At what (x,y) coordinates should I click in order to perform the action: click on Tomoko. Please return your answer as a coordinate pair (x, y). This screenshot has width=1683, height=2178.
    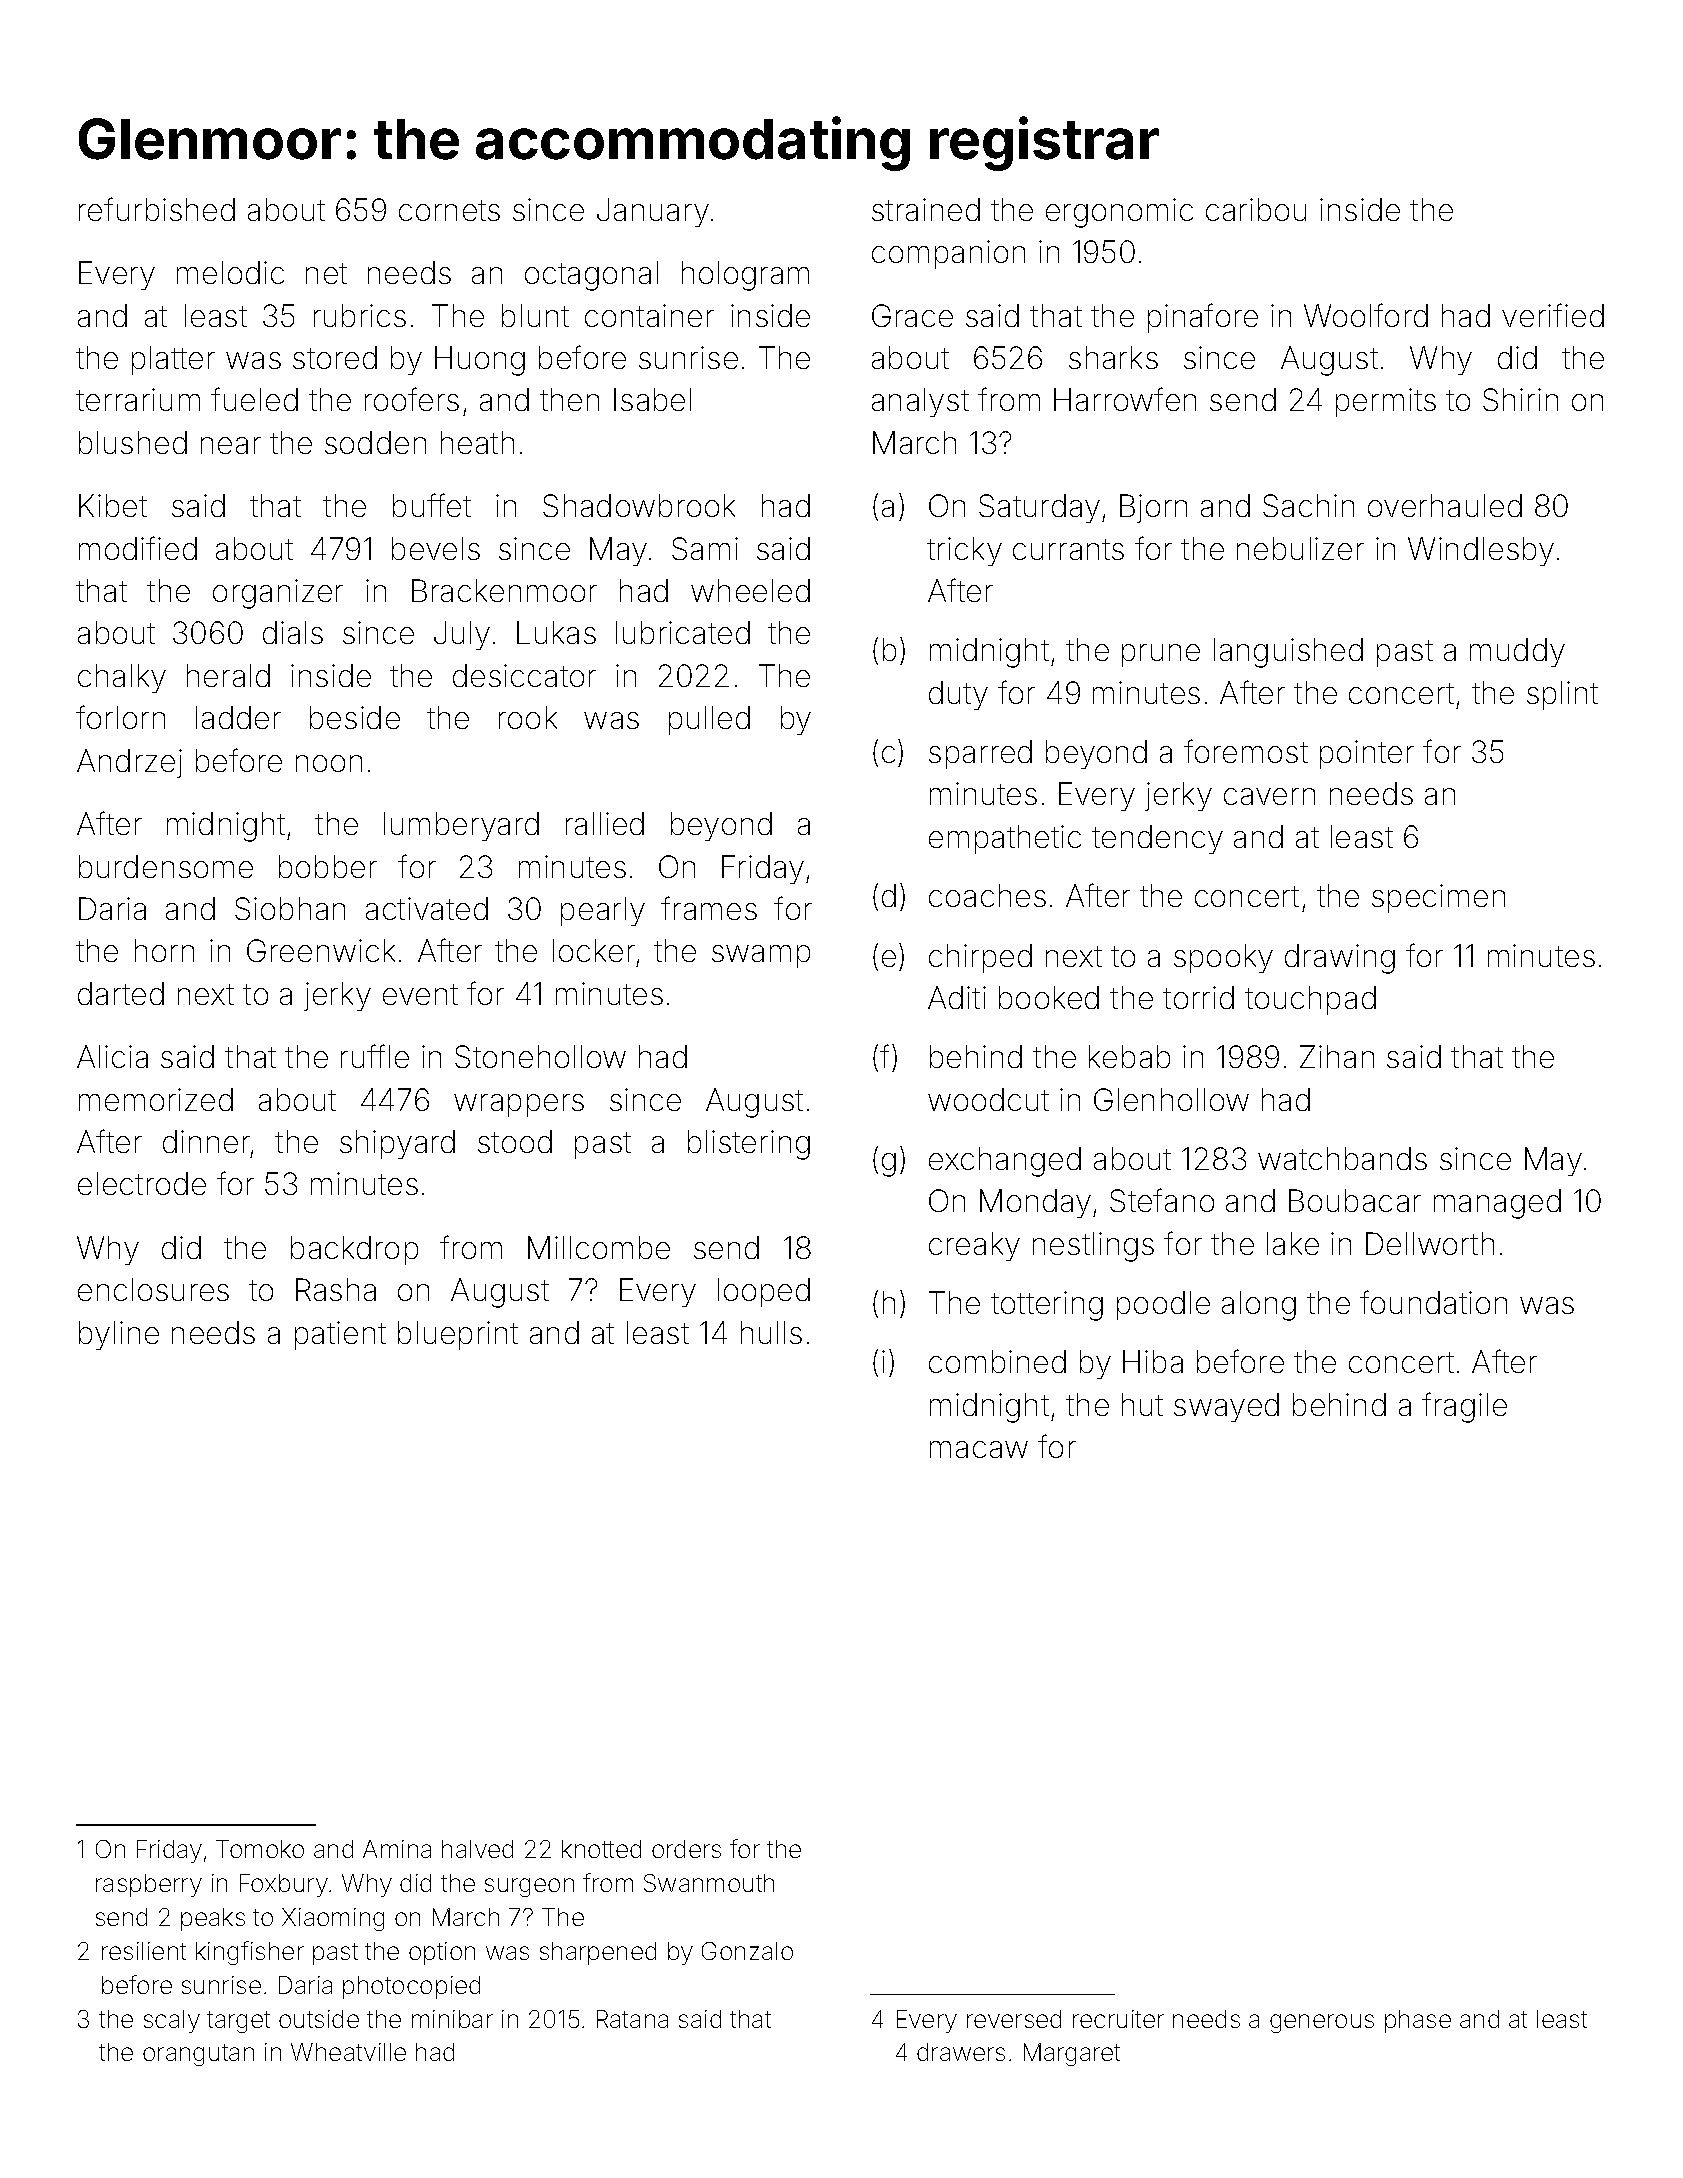
    Looking at the image, I should click on (260, 1849).
